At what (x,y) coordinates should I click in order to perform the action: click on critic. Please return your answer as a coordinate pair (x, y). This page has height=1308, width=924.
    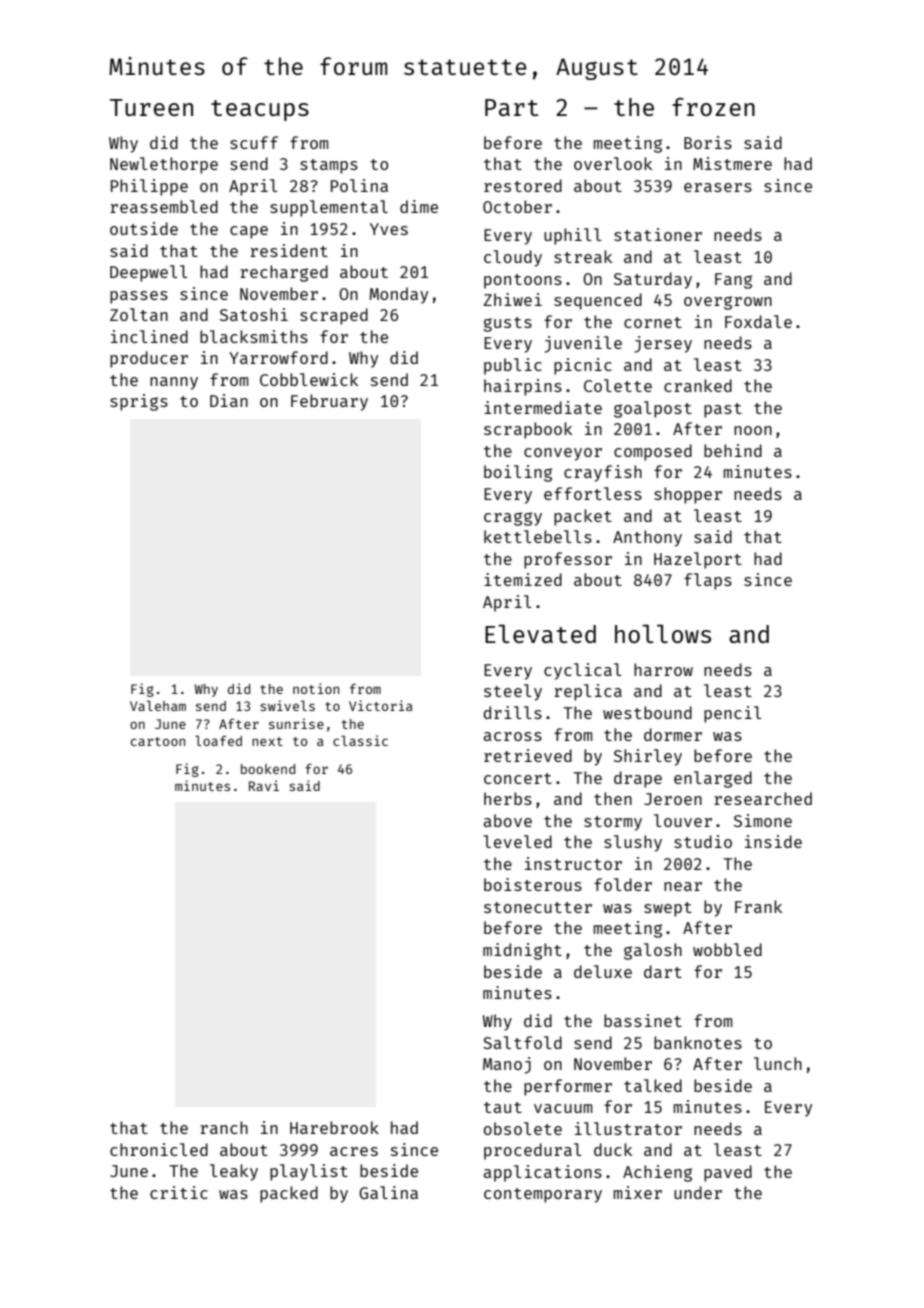
    Looking at the image, I should click on (179, 1192).
